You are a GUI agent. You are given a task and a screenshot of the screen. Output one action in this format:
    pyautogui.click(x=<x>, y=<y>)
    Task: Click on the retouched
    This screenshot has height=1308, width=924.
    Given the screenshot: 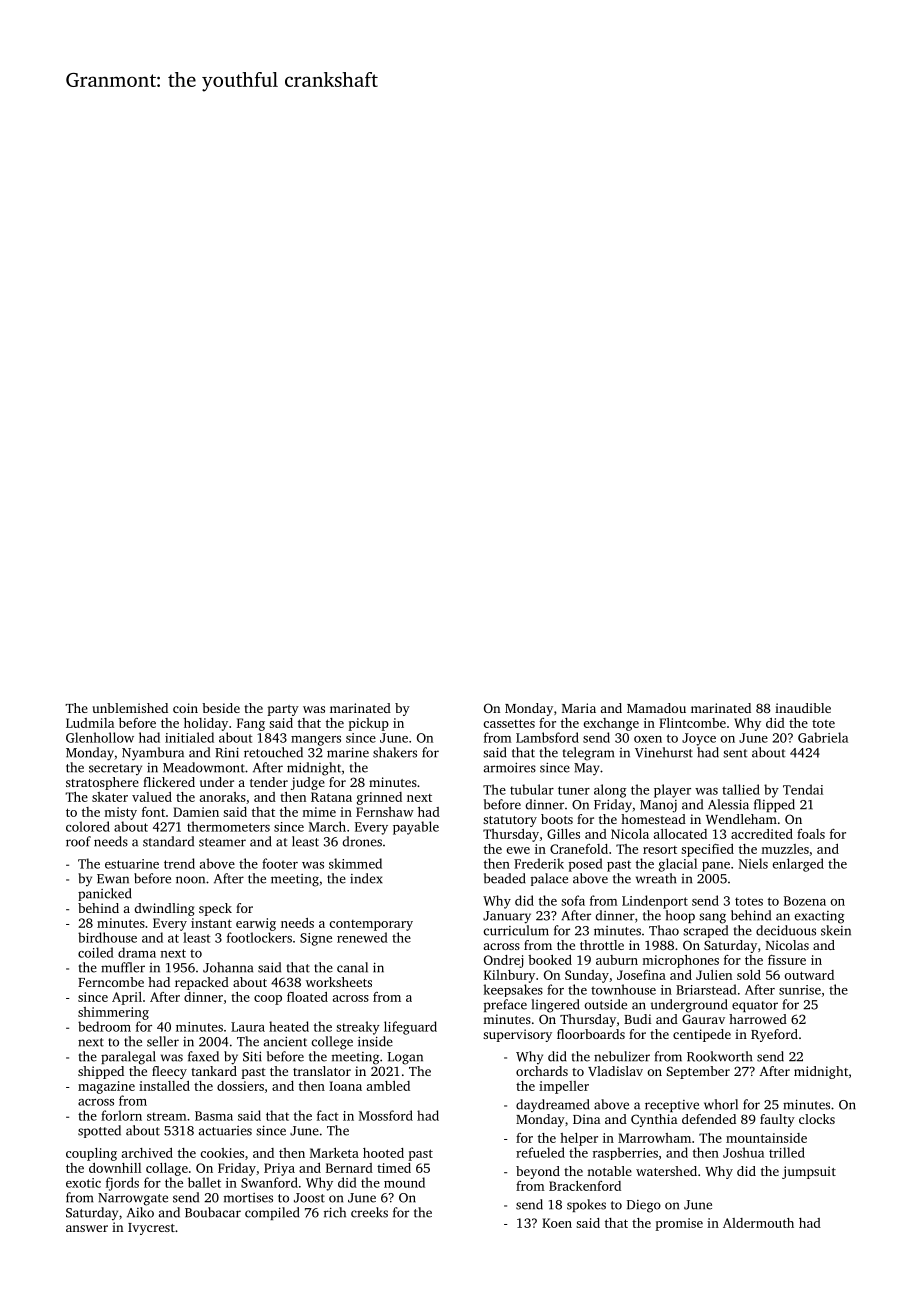 What is the action you would take?
    pyautogui.click(x=273, y=752)
